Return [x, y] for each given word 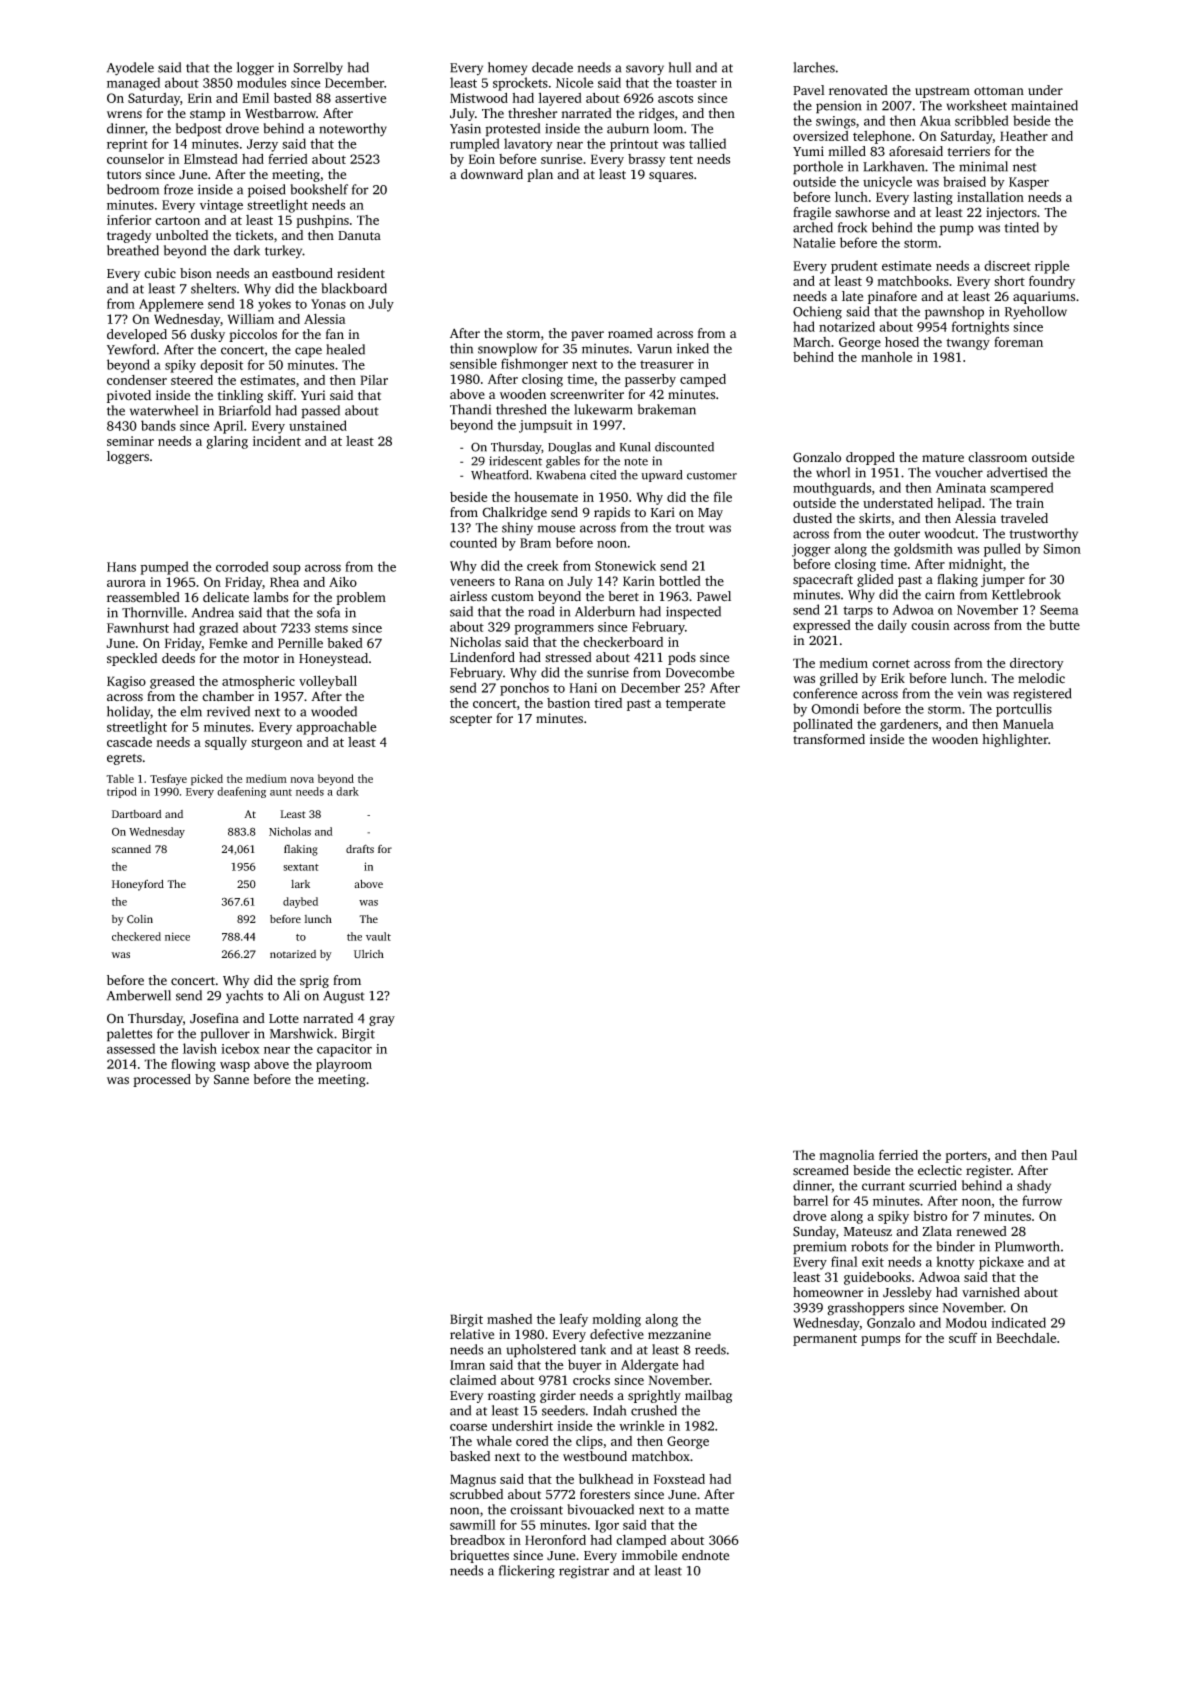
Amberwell [139, 995]
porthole [818, 168]
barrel [810, 1200]
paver [587, 336]
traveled [1024, 518]
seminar [130, 441]
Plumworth [1027, 1246]
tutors [124, 175]
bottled [680, 581]
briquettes [479, 1556]
